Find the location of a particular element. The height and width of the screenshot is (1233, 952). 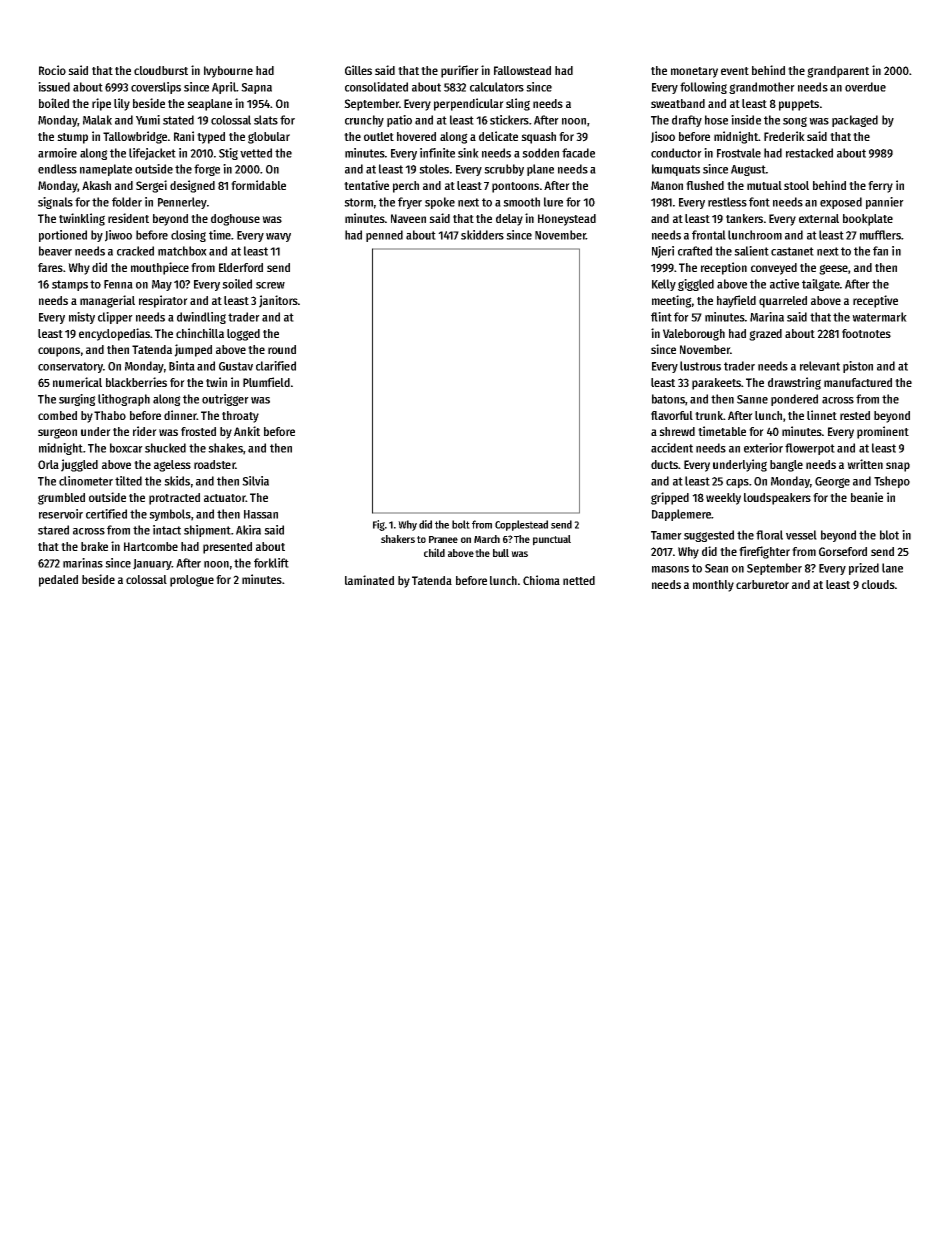

clouds is located at coordinates (878, 584).
